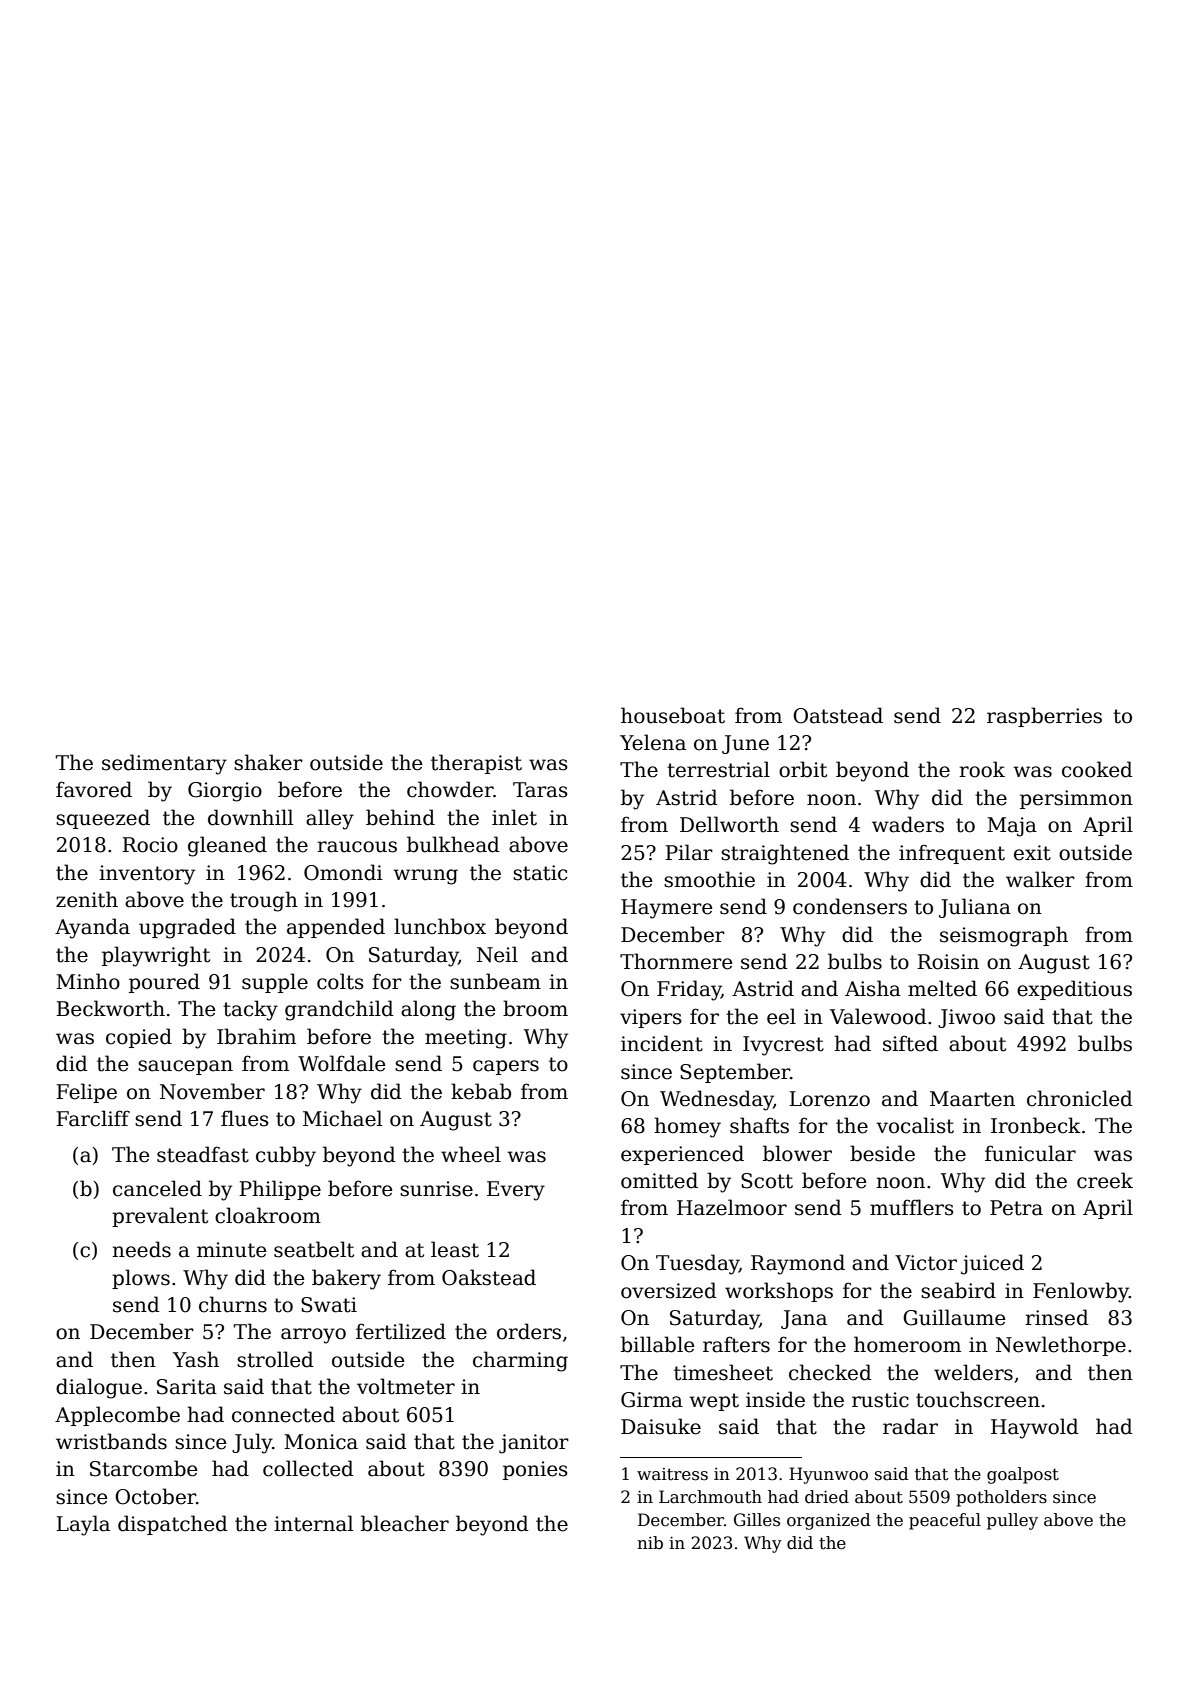  Describe the element at coordinates (723, 1372) in the screenshot. I see `timesheet` at that location.
